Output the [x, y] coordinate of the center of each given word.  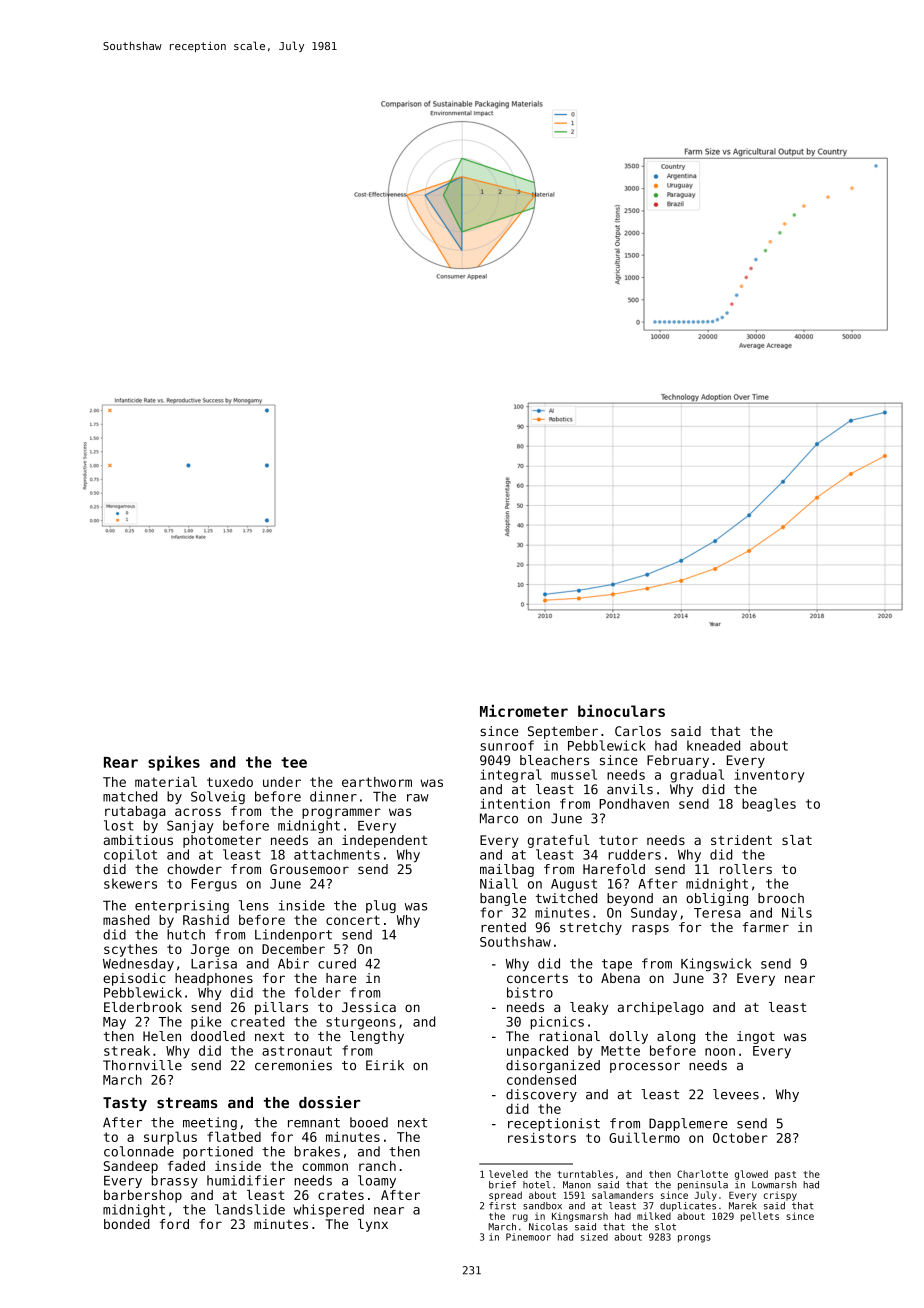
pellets [760, 1217]
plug [381, 906]
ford [174, 1224]
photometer [222, 841]
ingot [756, 1037]
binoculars [621, 711]
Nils [797, 912]
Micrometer [524, 711]
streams [187, 1103]
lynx [373, 1225]
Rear [121, 762]
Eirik [385, 1065]
